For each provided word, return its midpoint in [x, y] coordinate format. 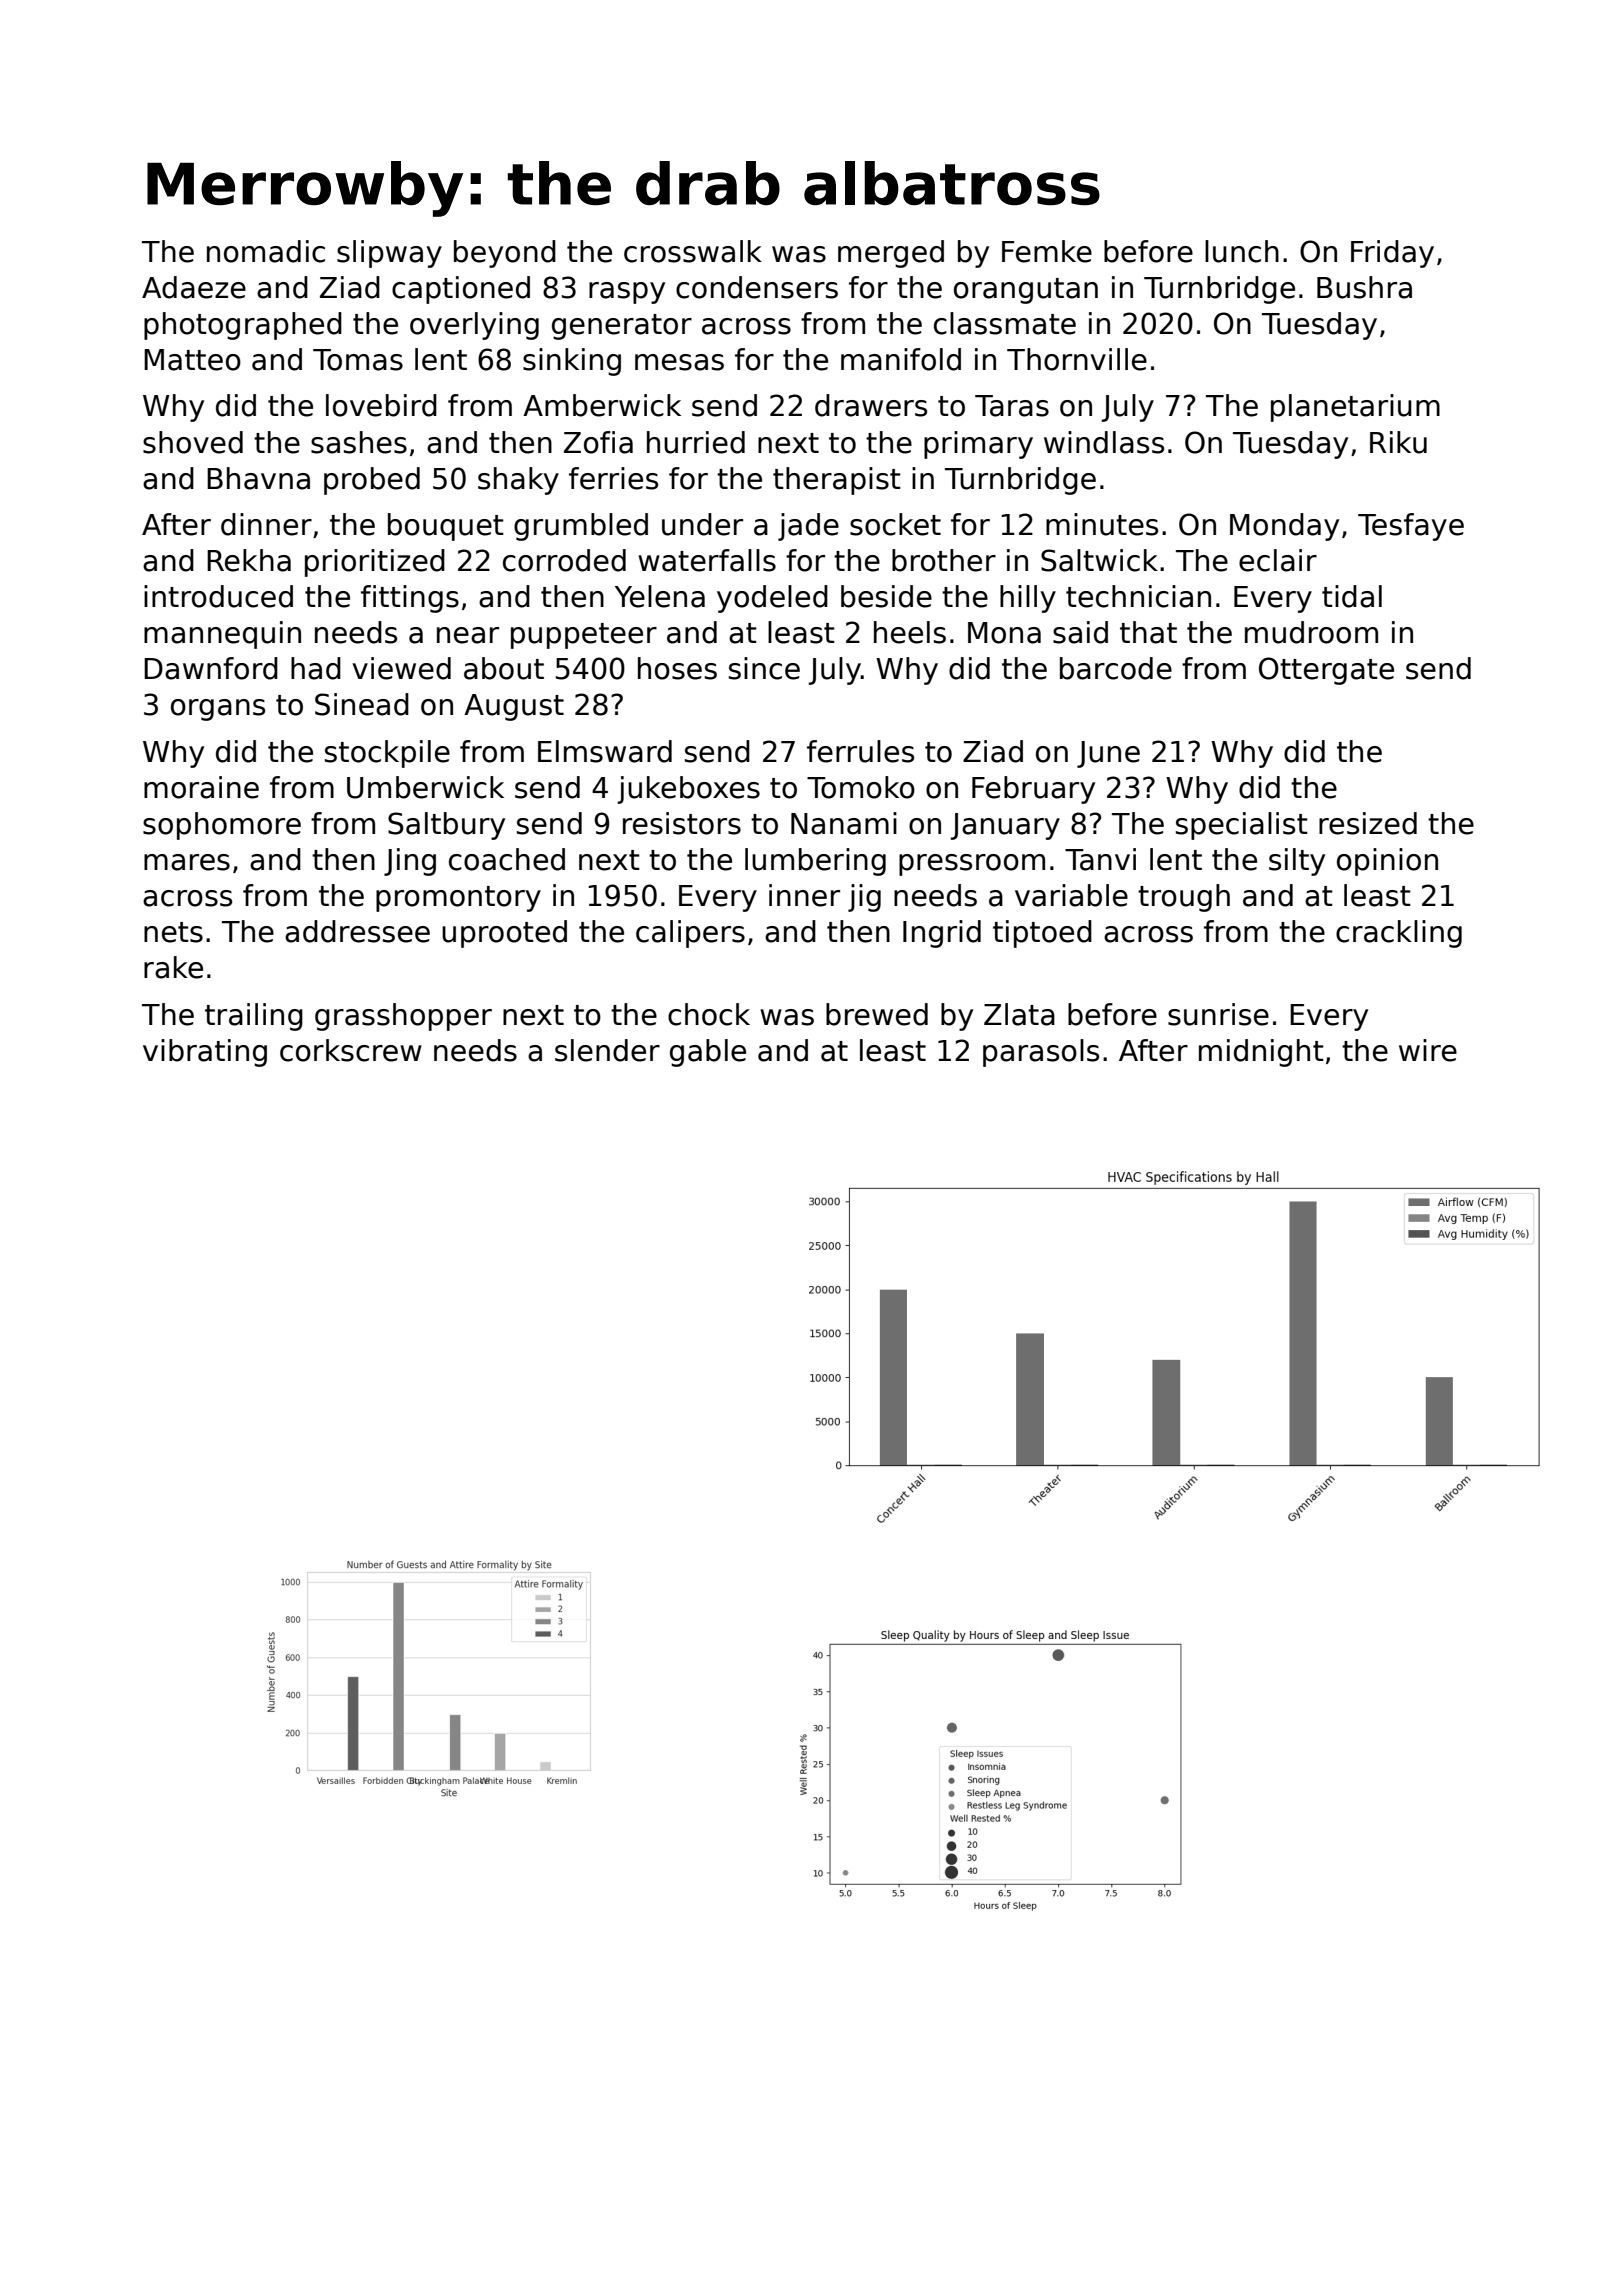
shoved [193, 442]
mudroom [1311, 632]
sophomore [222, 826]
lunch [1242, 251]
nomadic [266, 251]
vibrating [205, 1053]
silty [1297, 862]
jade [808, 527]
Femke [1047, 251]
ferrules [860, 751]
